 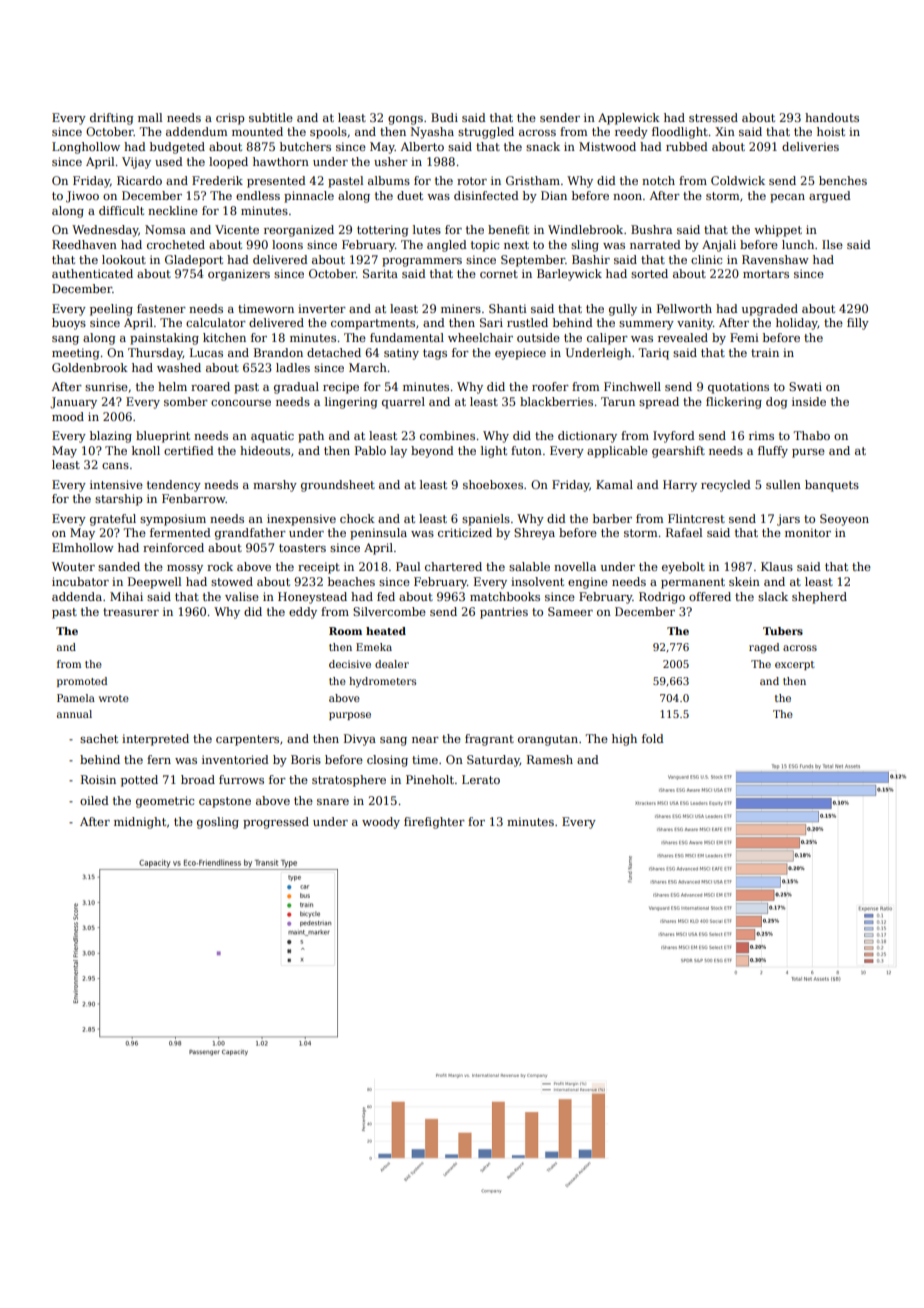 I want to click on carpenters, so click(x=247, y=740).
